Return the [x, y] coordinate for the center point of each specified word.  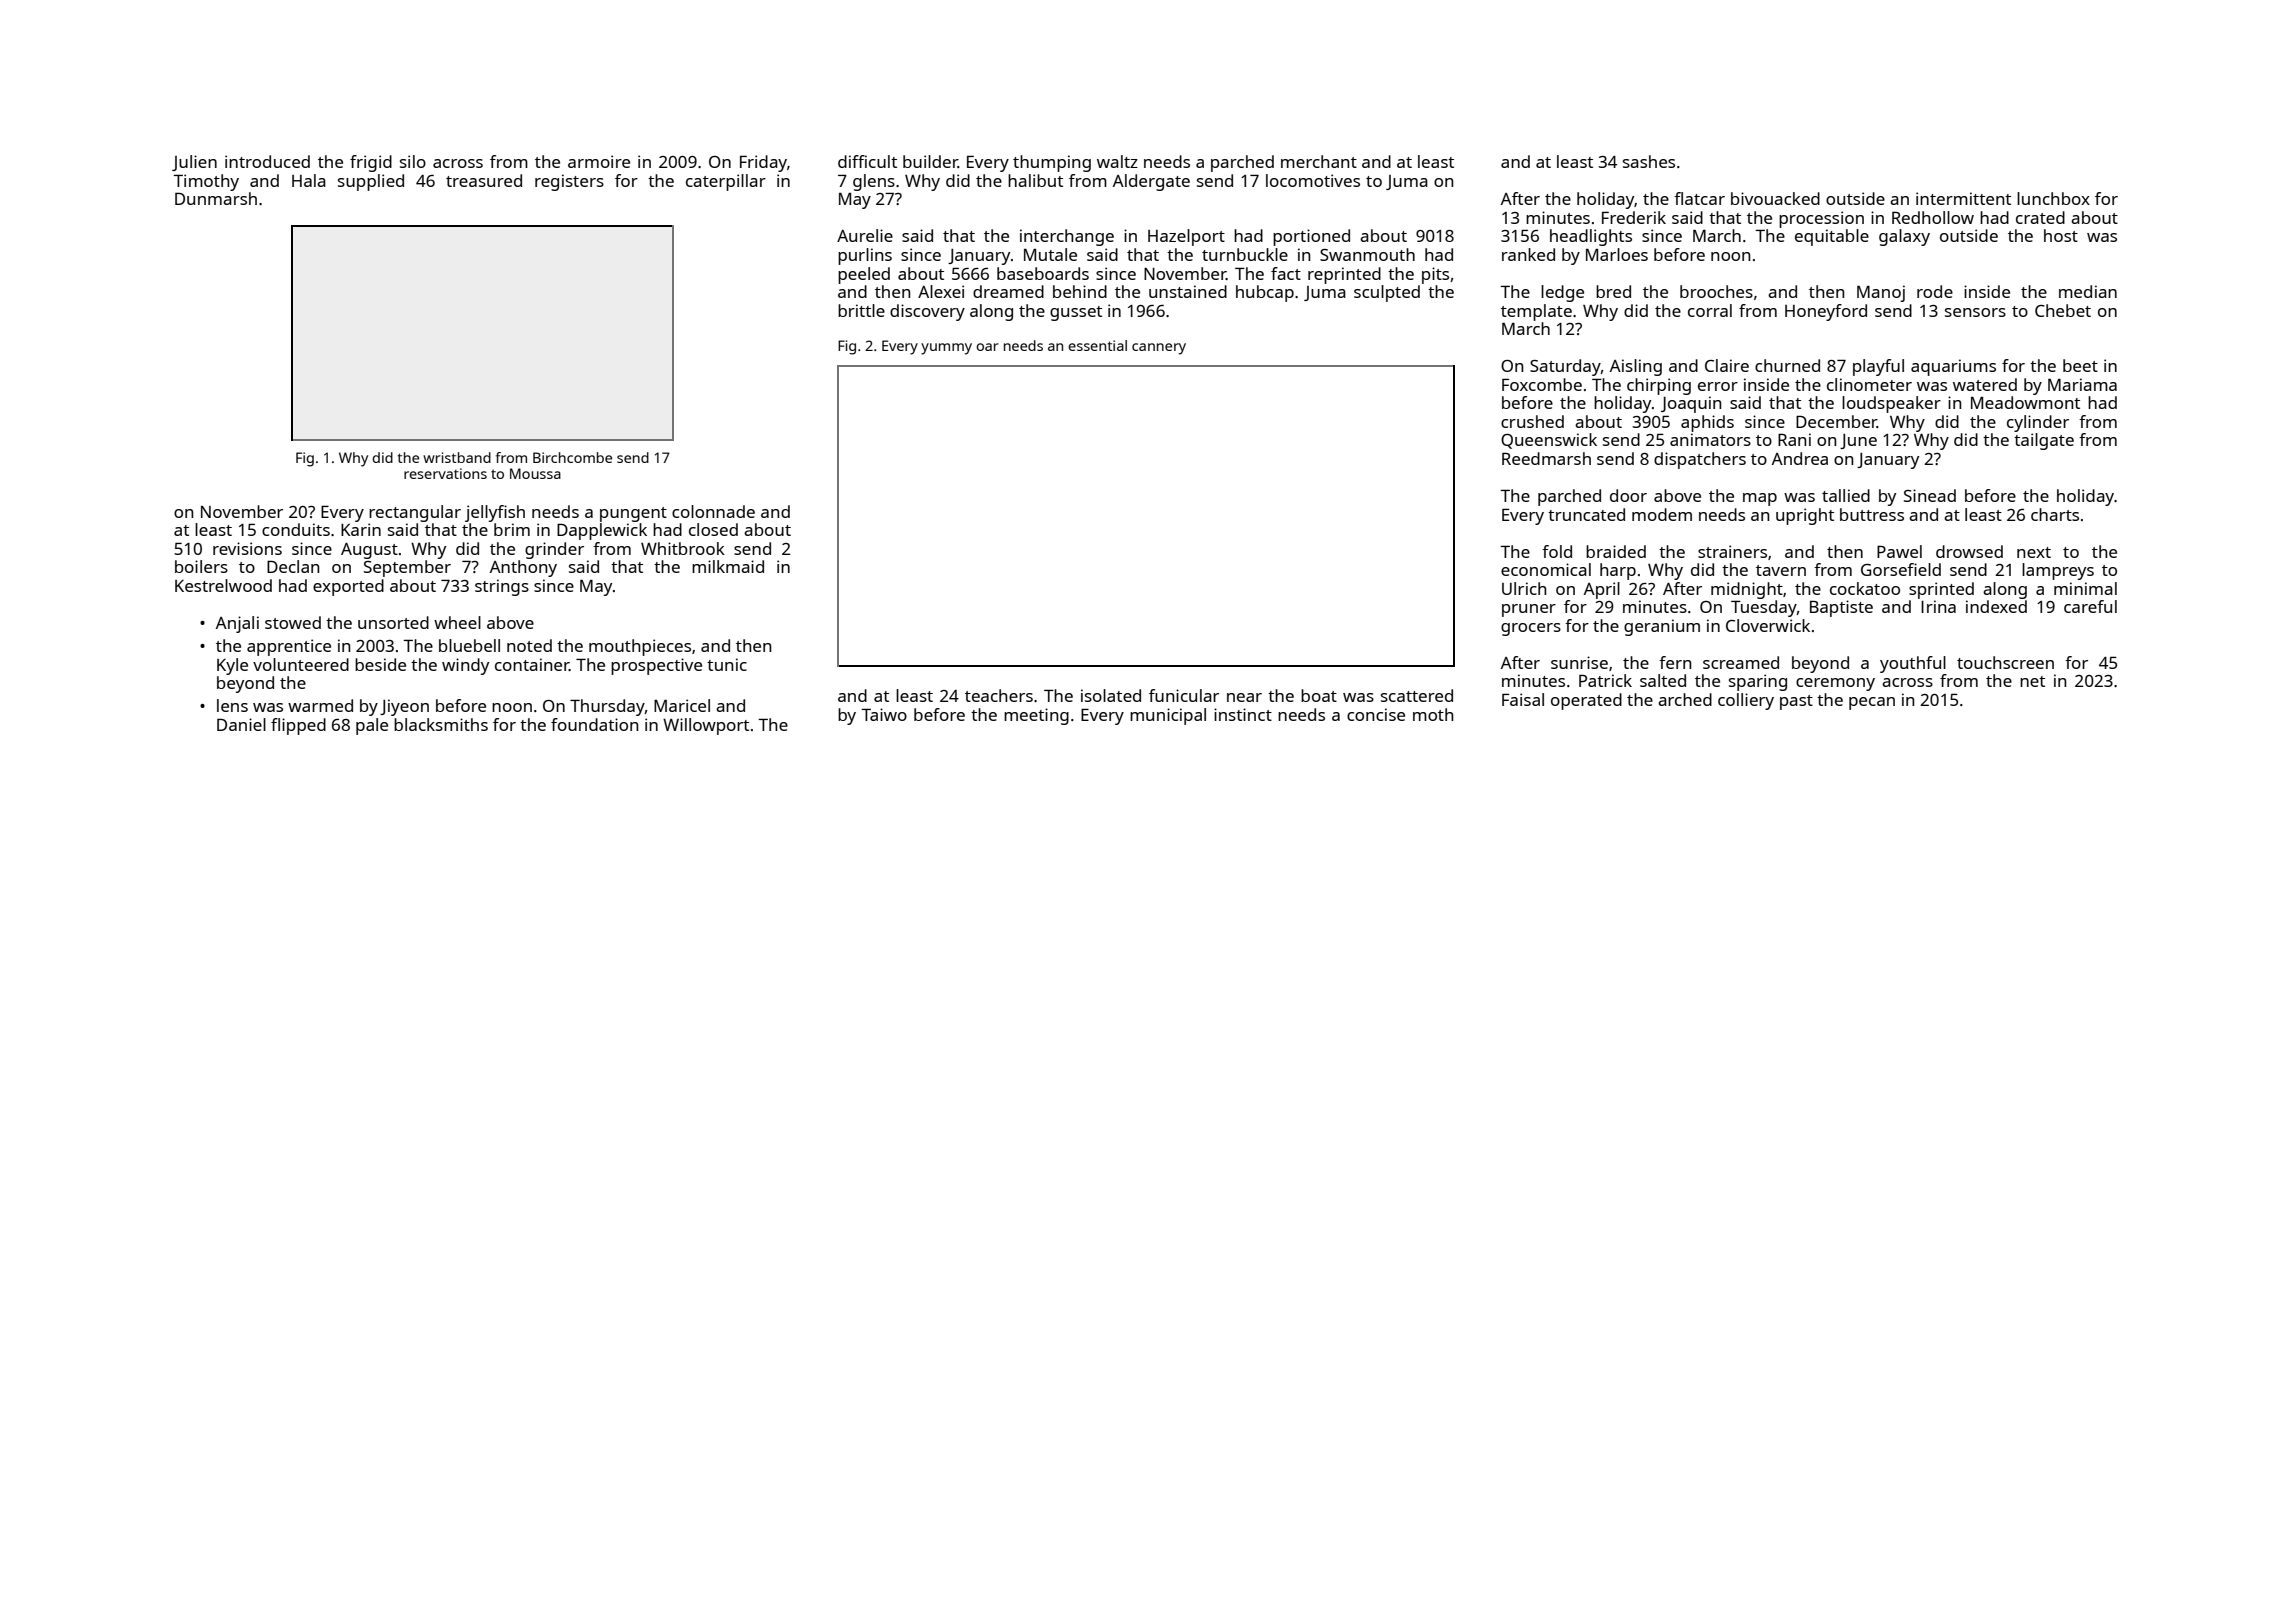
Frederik [1634, 217]
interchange [1067, 237]
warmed [320, 705]
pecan [1872, 703]
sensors [1975, 312]
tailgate [2044, 441]
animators [1710, 439]
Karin [361, 529]
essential [1097, 345]
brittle [861, 310]
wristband [457, 457]
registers [569, 182]
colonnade [713, 511]
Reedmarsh [1546, 458]
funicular [1184, 695]
